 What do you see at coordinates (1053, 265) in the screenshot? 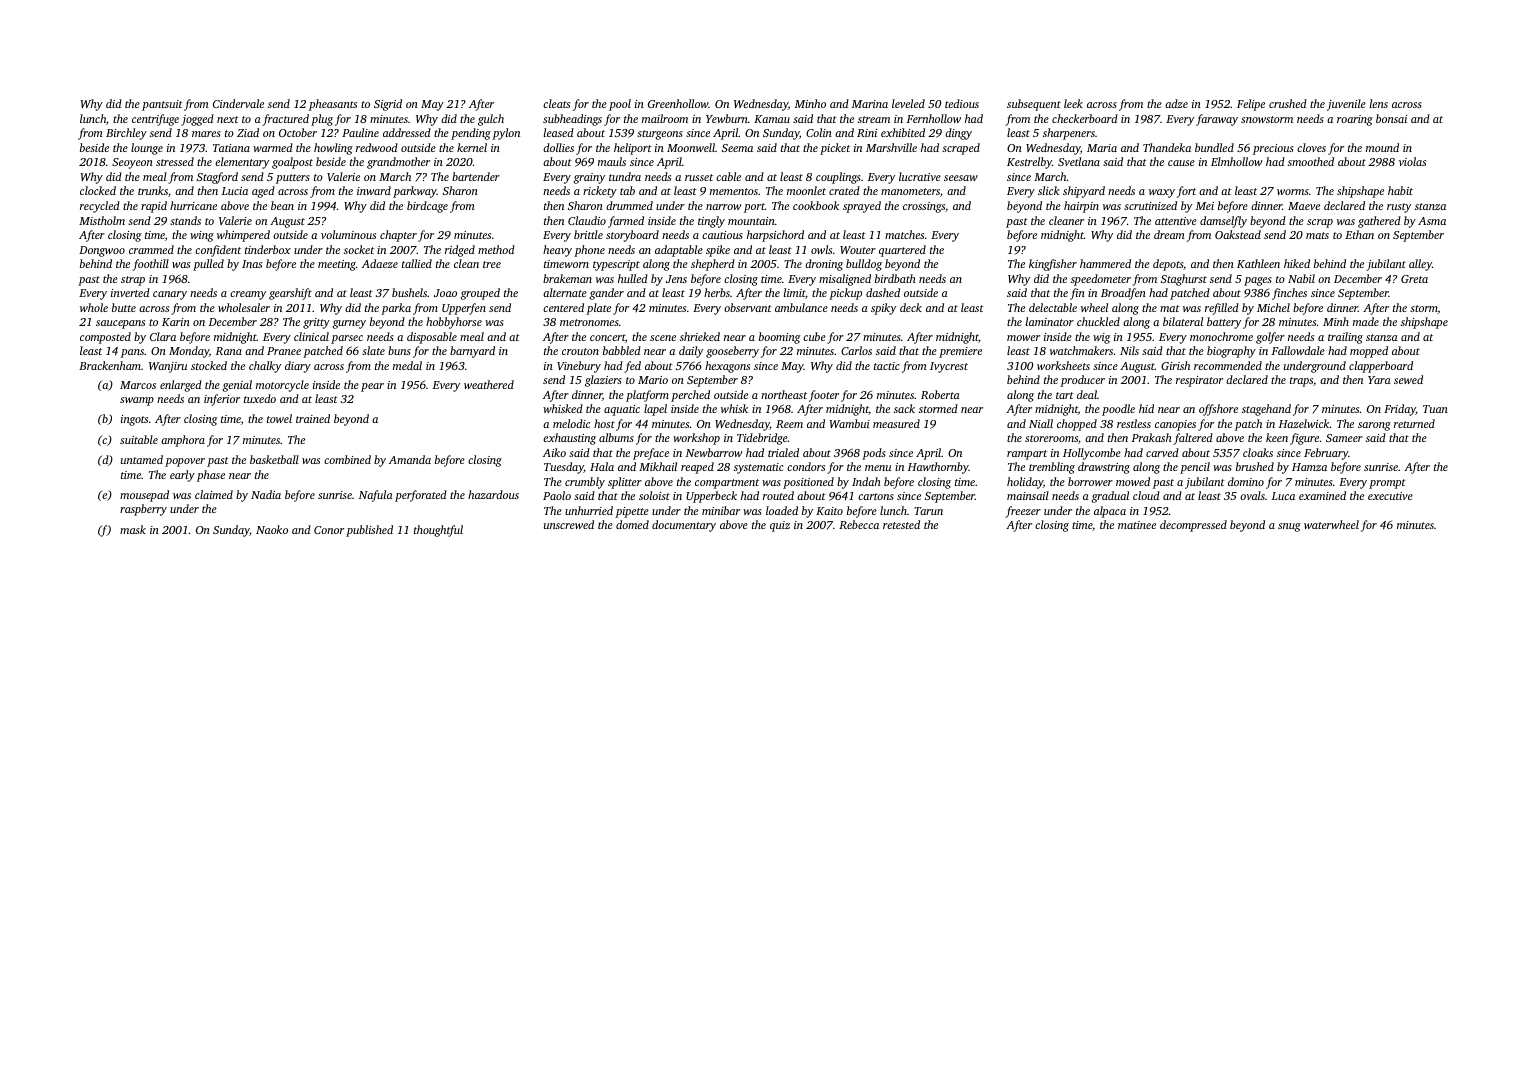
I see `kingfisher` at bounding box center [1053, 265].
